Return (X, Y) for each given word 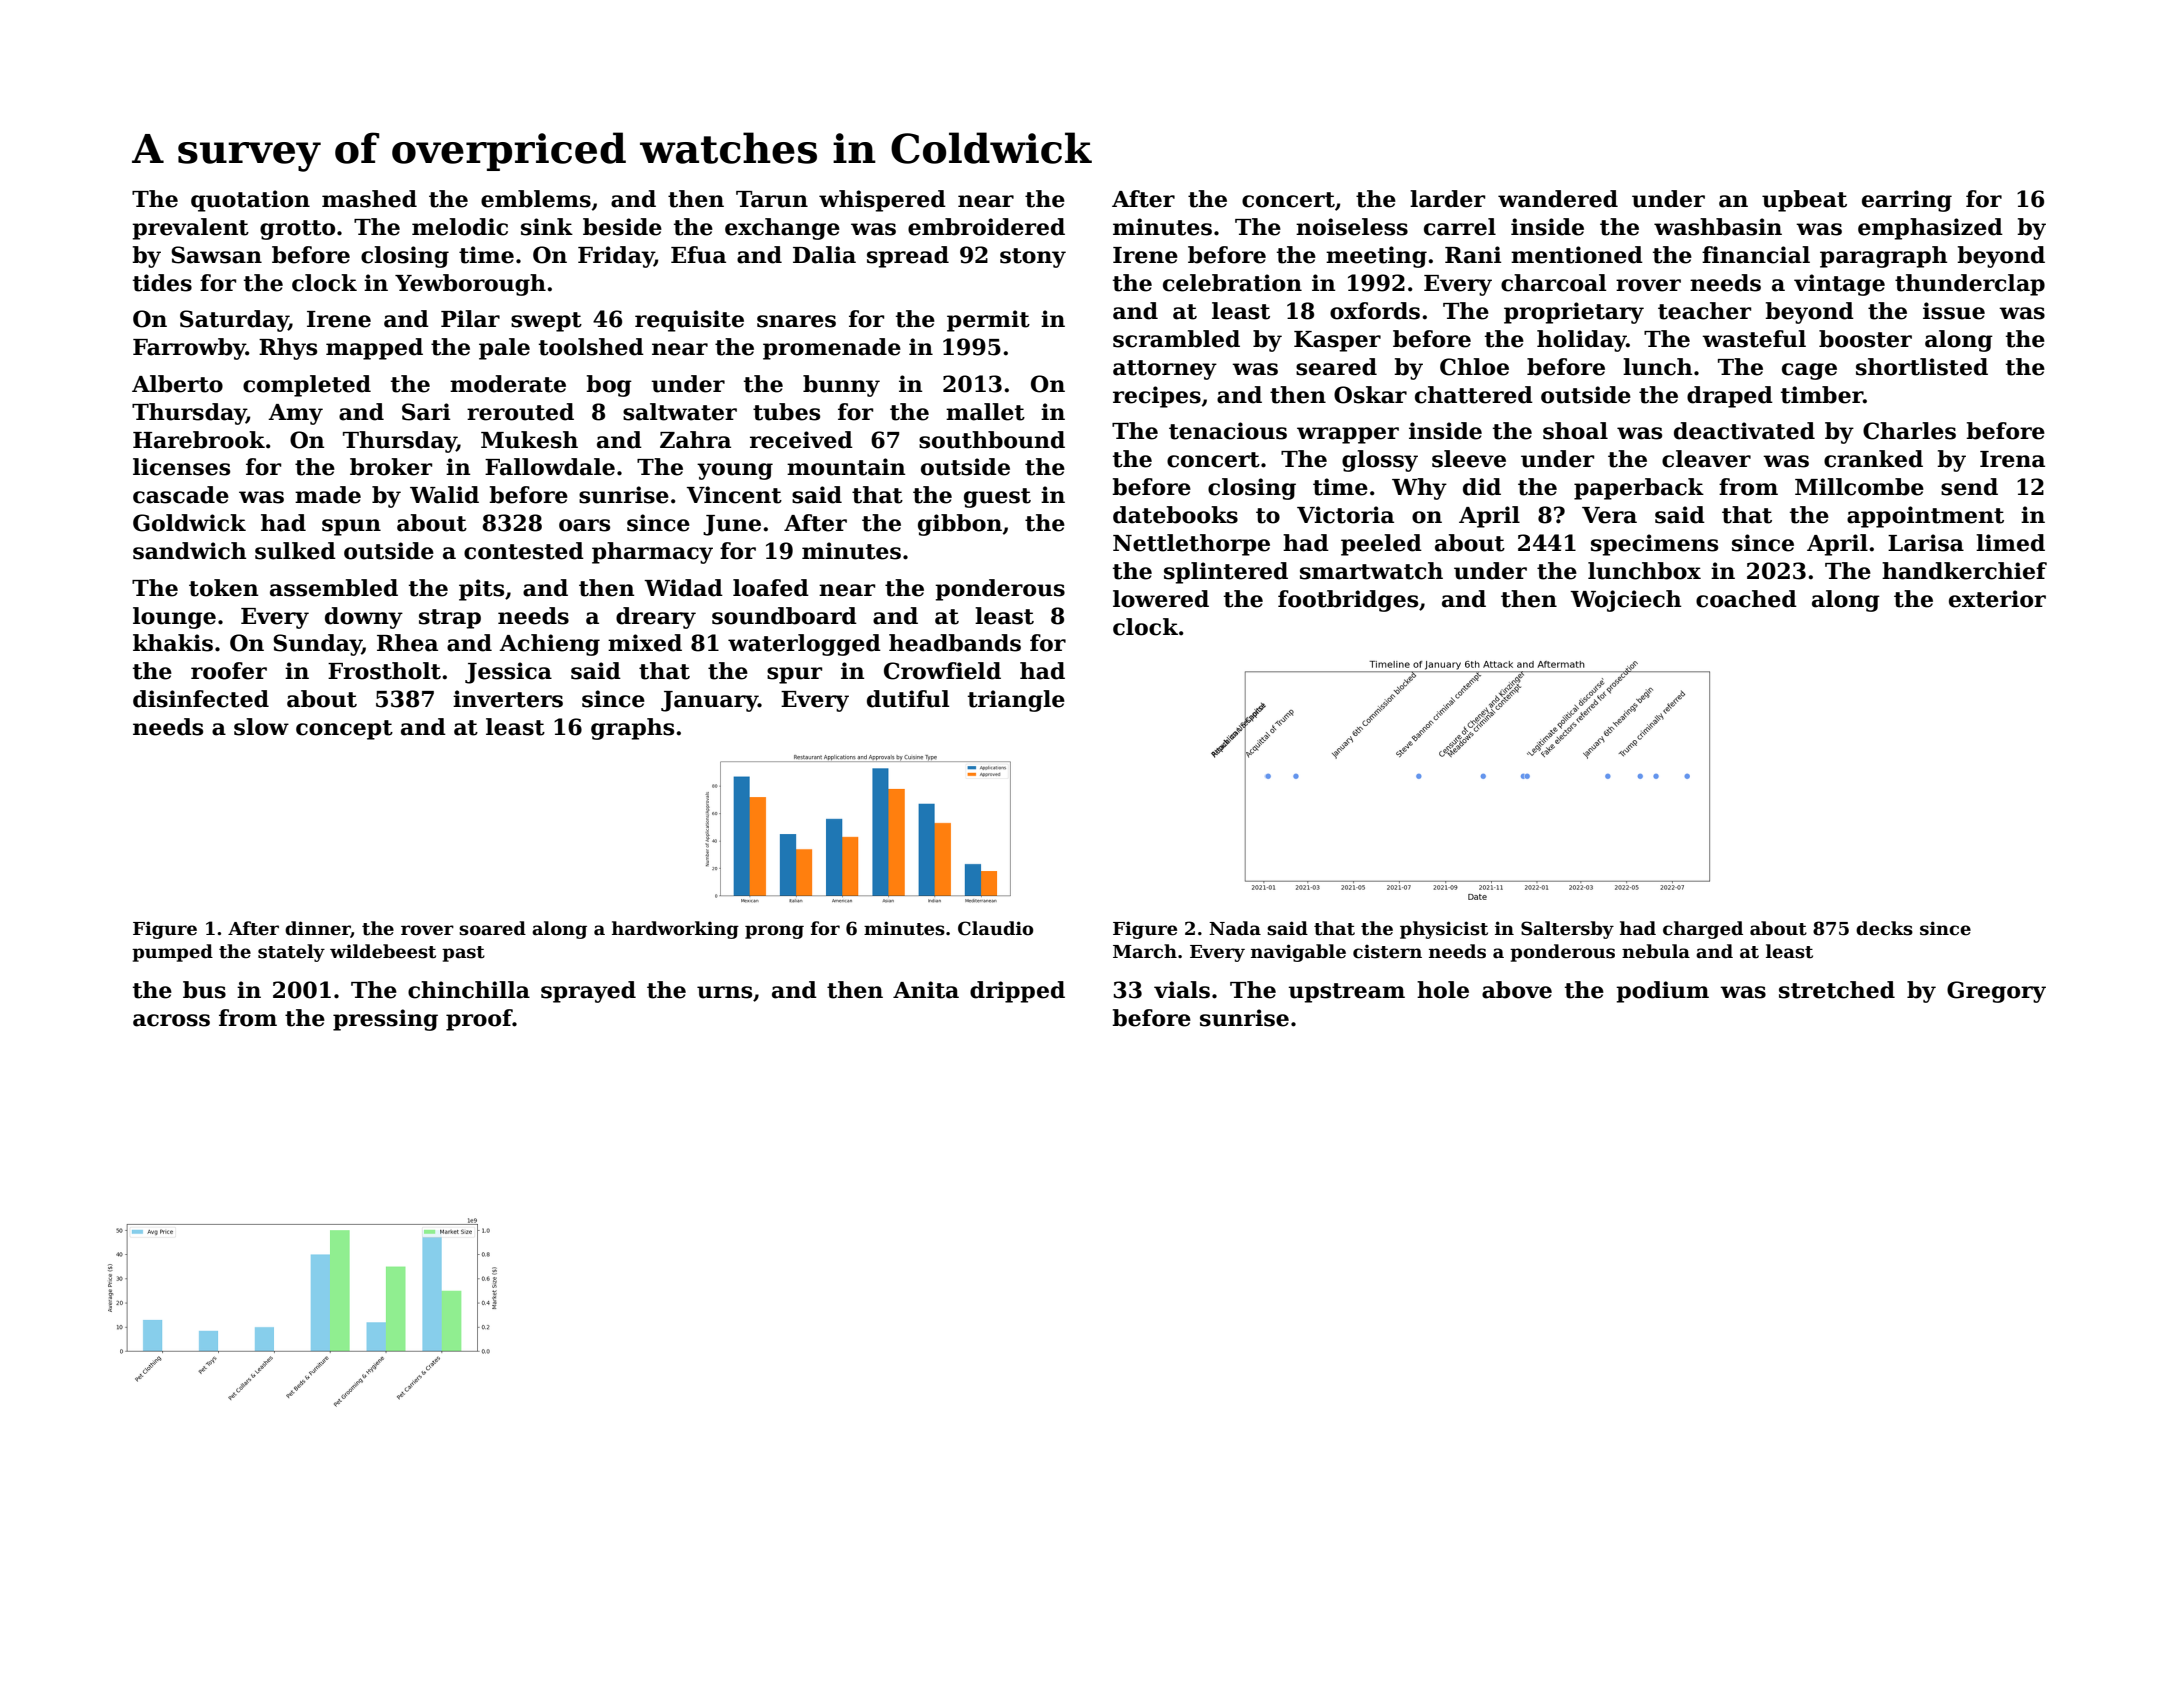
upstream (1346, 993)
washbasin (1718, 227)
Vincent (734, 495)
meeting (1376, 257)
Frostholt (384, 671)
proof (479, 1020)
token (224, 588)
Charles (1909, 431)
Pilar (470, 319)
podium (1662, 992)
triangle (1016, 701)
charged (1703, 930)
